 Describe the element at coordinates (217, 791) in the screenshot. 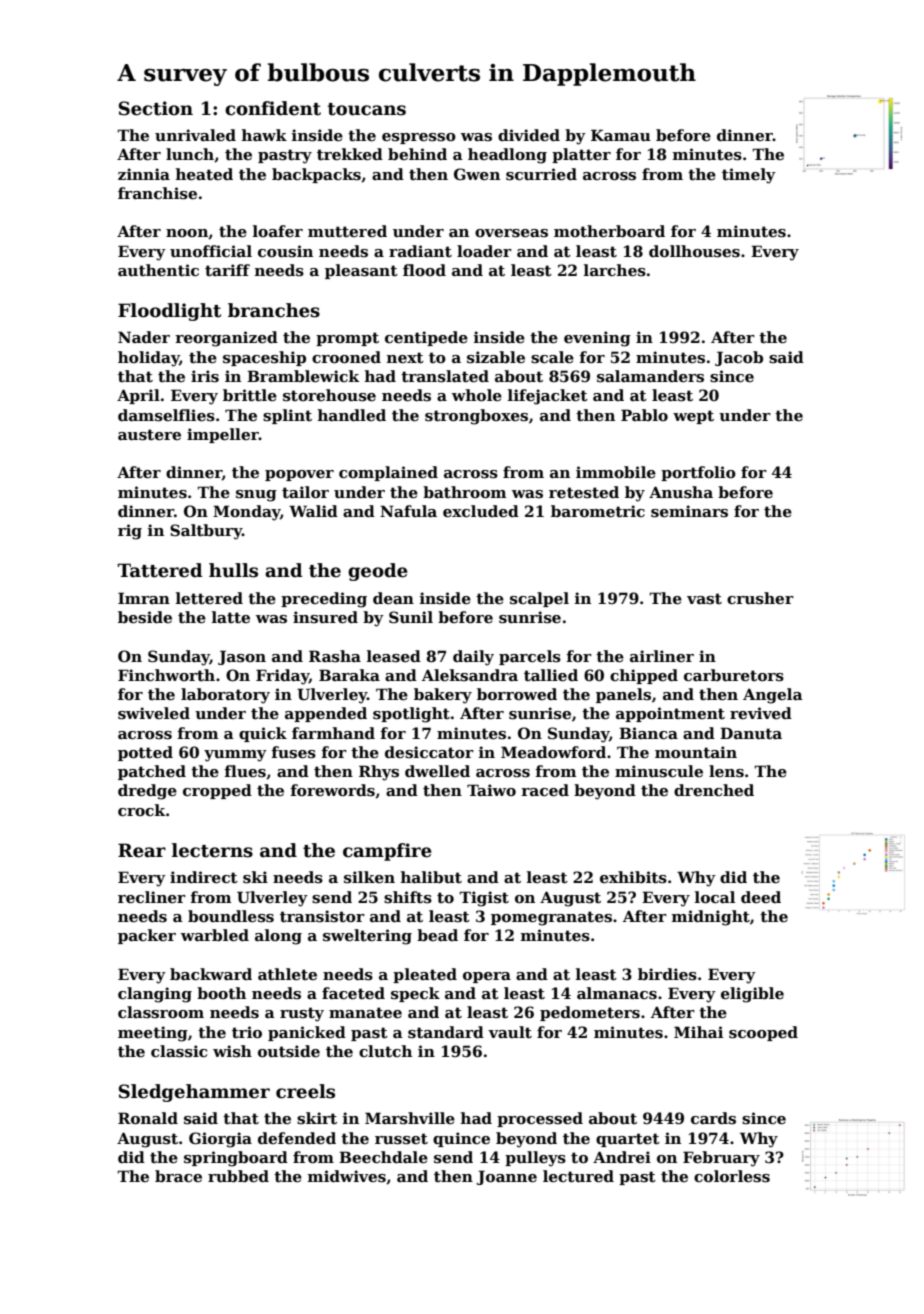

I see `cropped` at that location.
